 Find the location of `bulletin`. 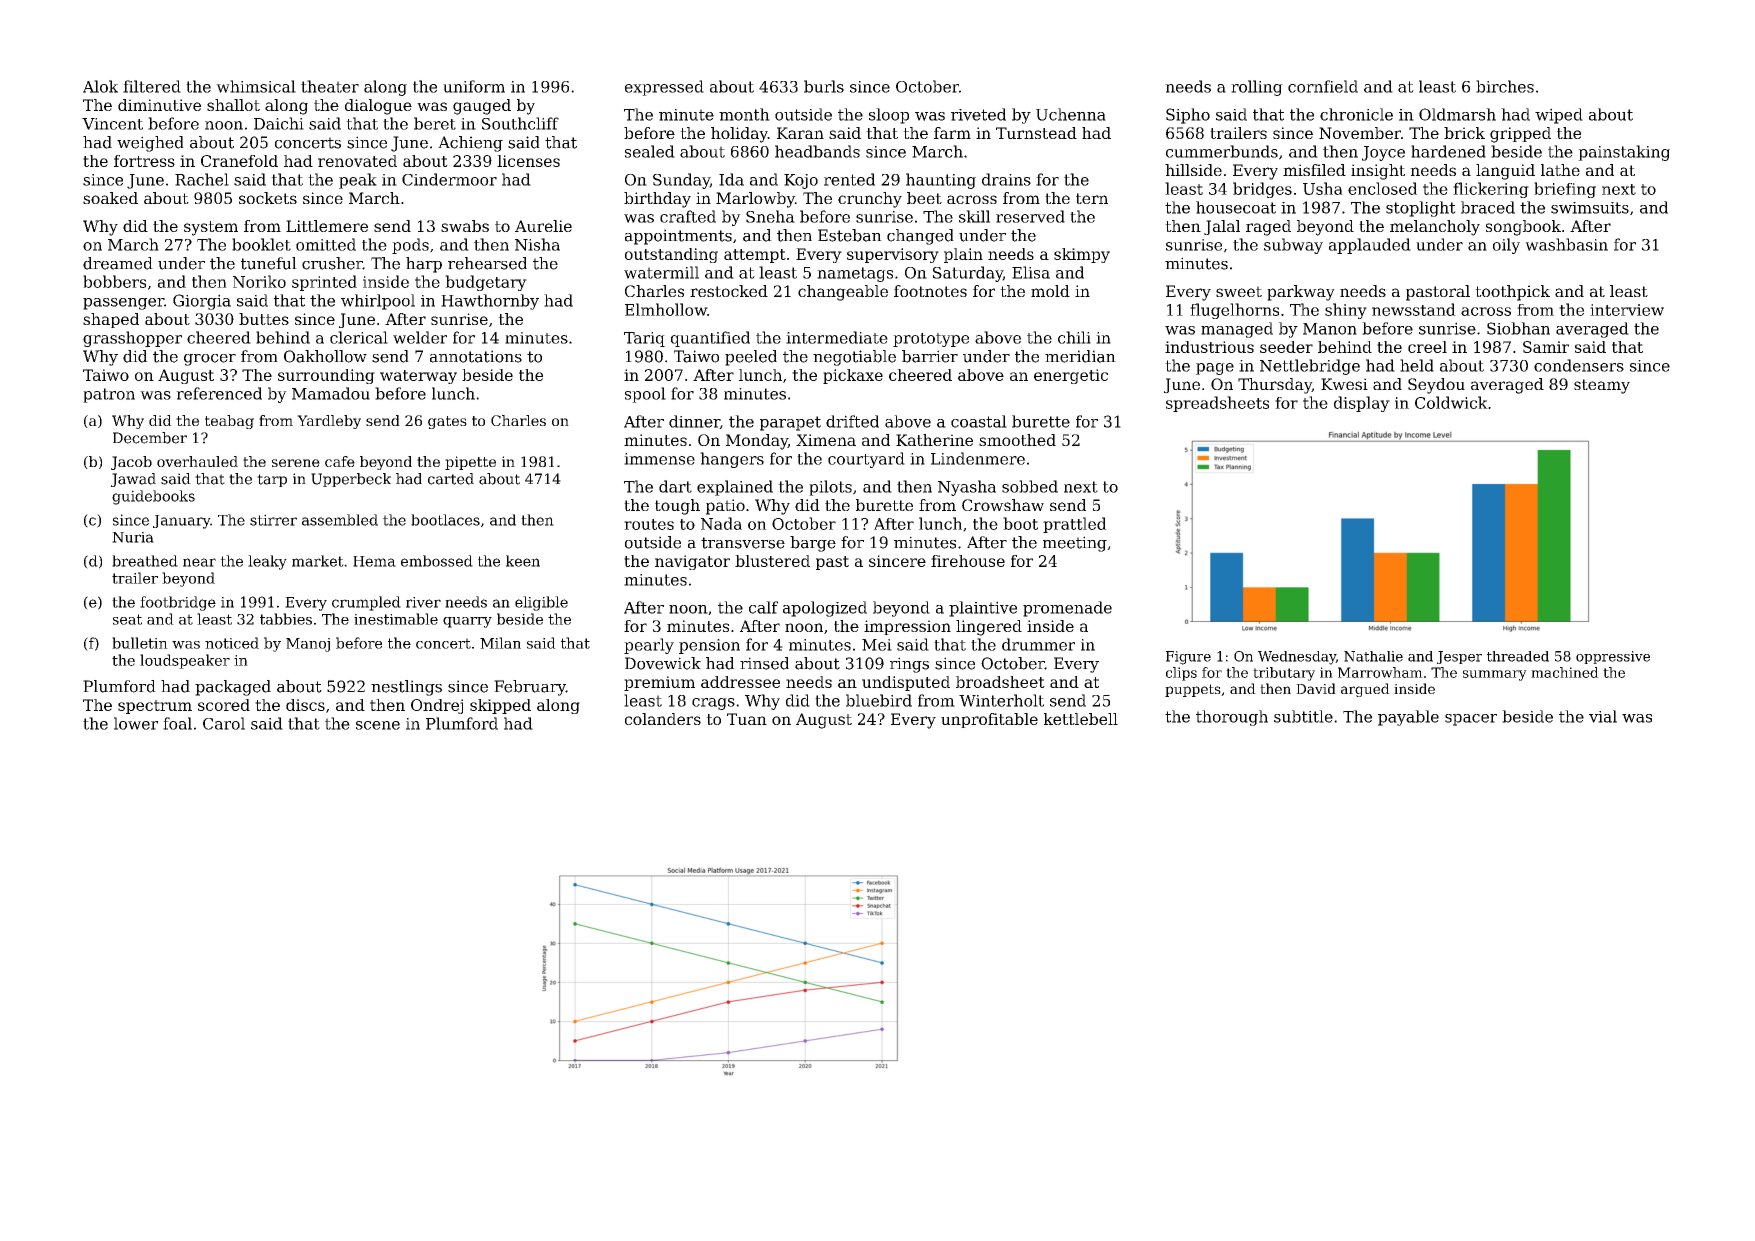

bulletin is located at coordinates (140, 643).
